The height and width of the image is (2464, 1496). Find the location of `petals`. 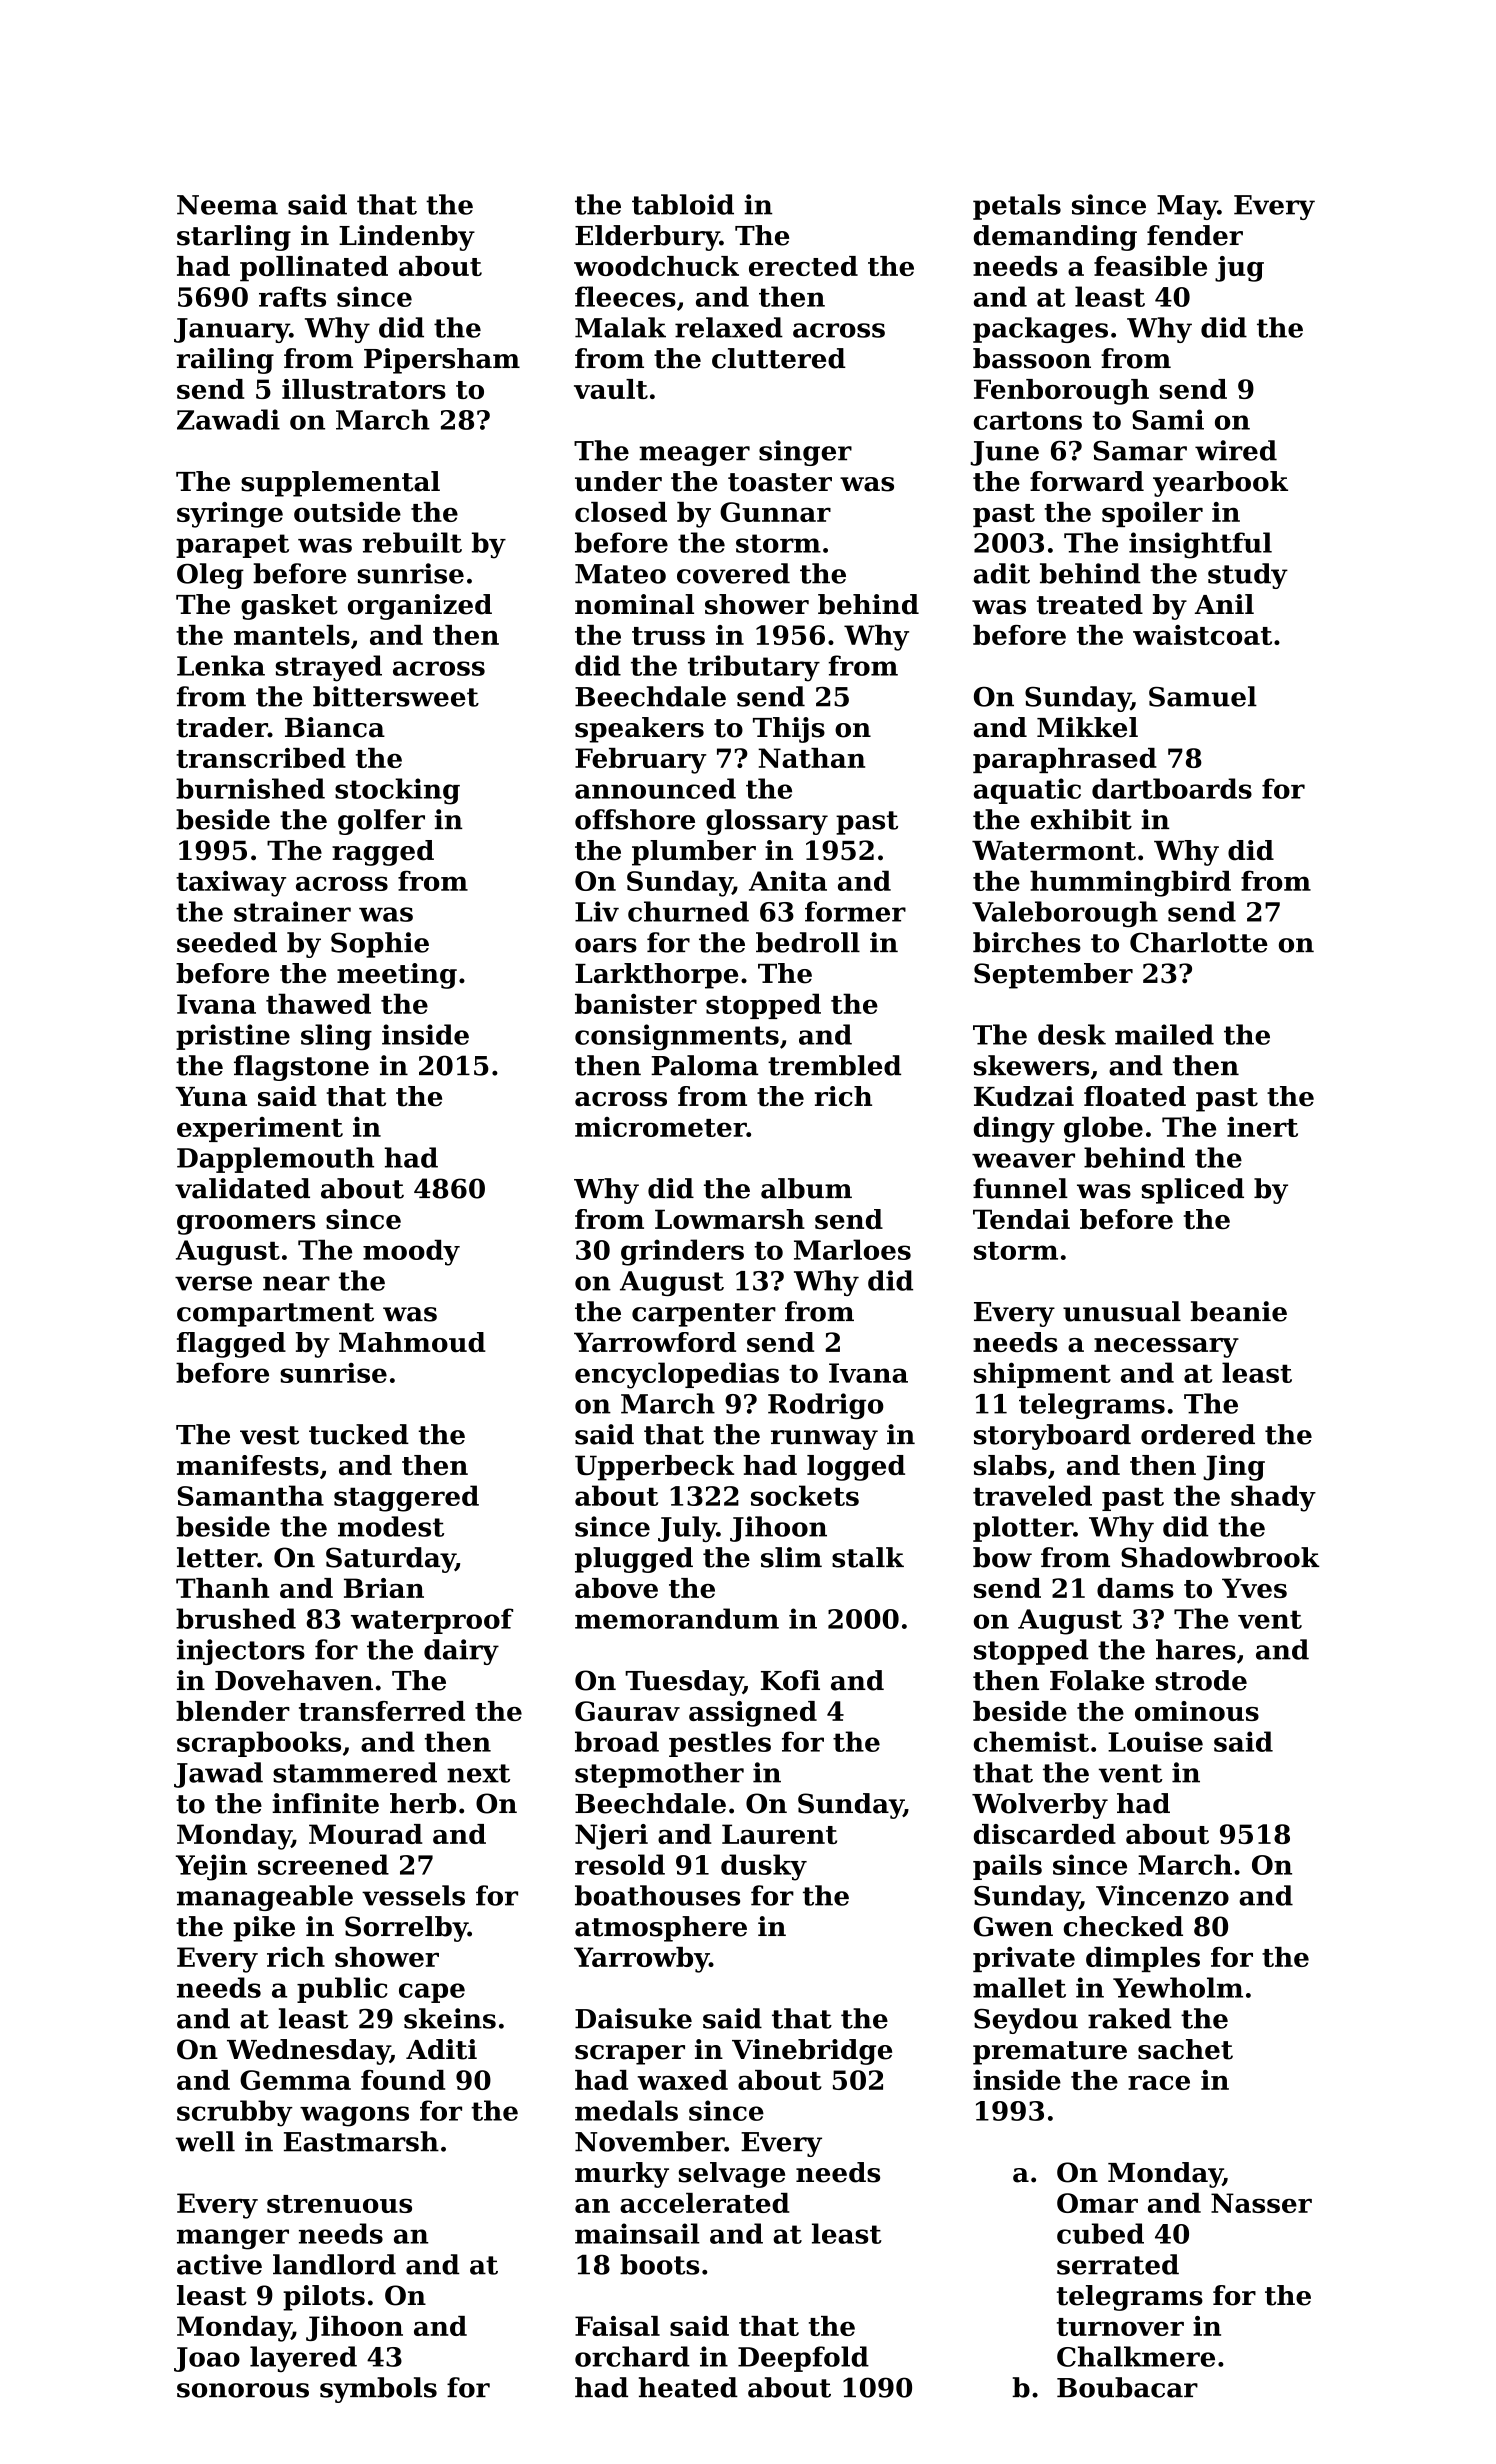

petals is located at coordinates (1017, 207).
